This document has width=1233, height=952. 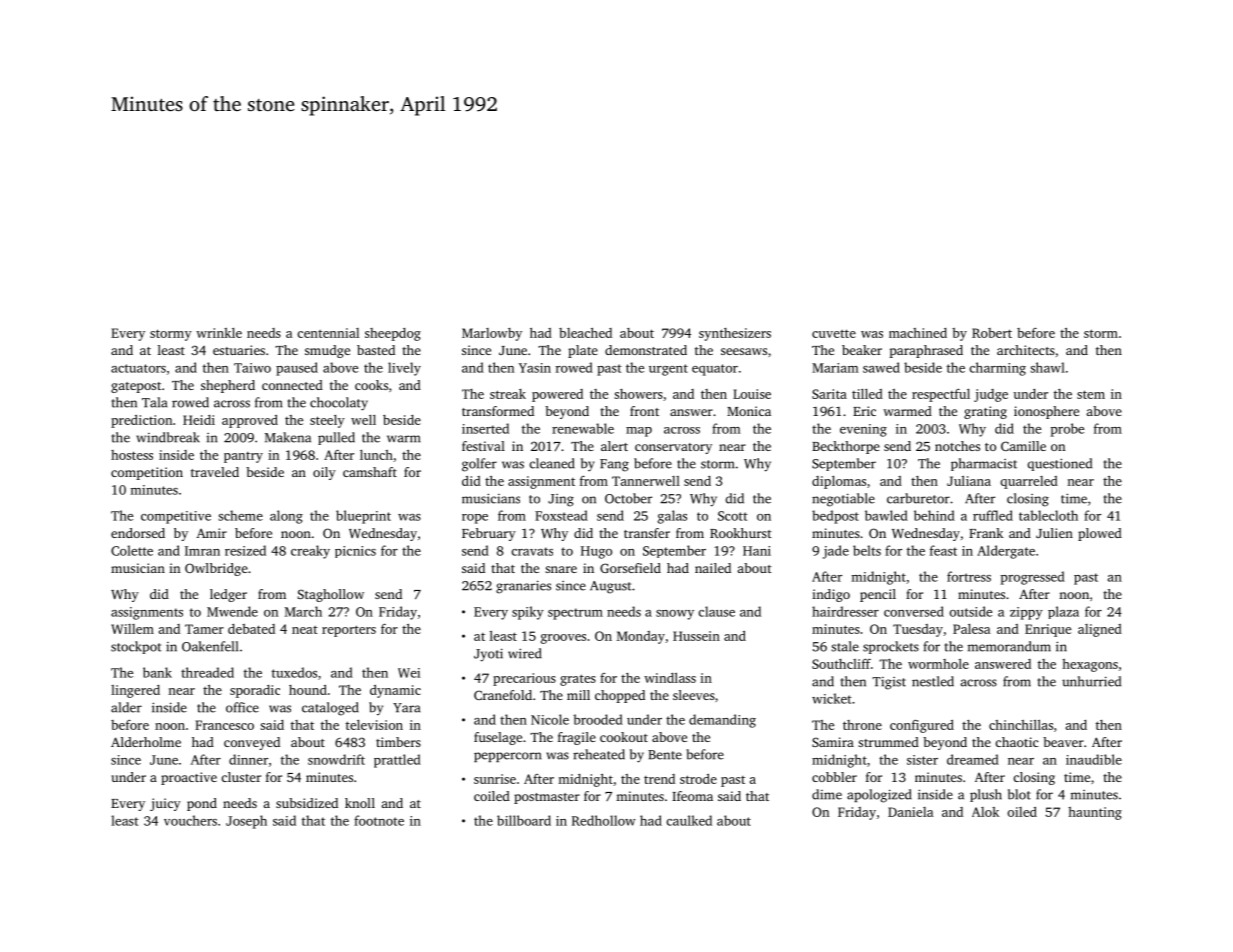 I want to click on questioned, so click(x=1060, y=464).
